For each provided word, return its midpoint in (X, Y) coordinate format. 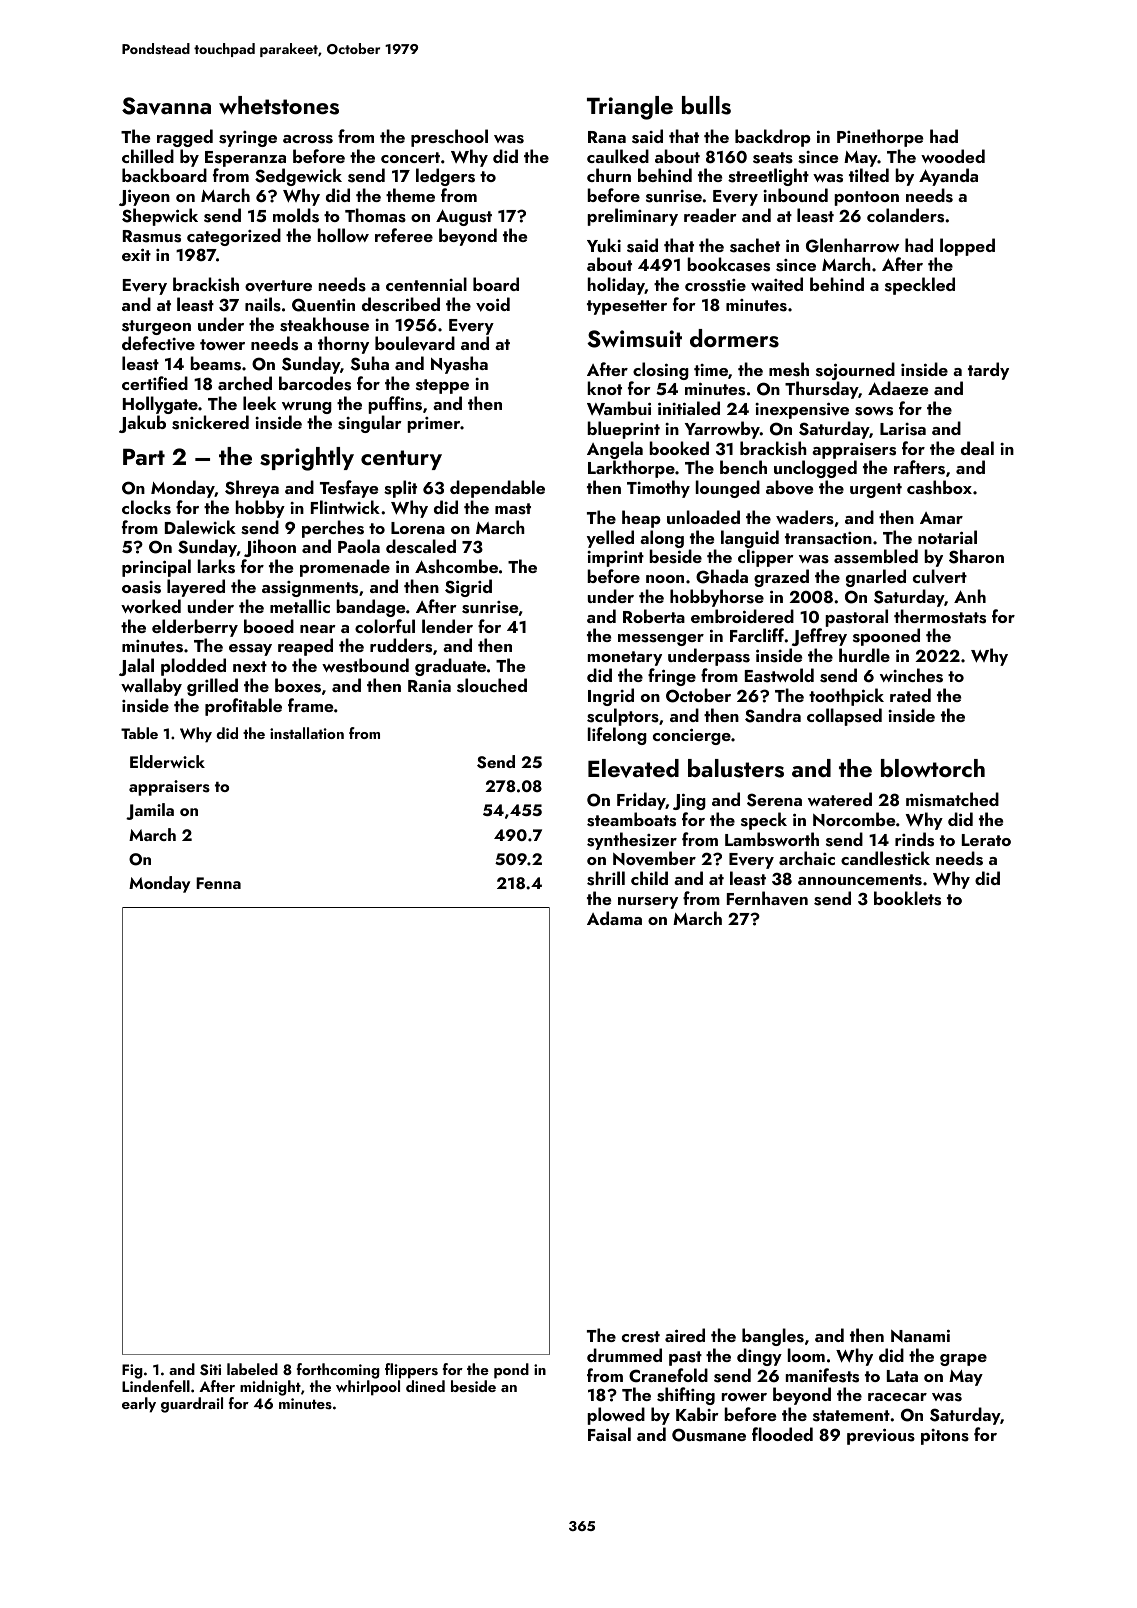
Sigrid (468, 588)
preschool (449, 138)
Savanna (166, 106)
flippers (411, 1371)
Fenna (218, 883)
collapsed (844, 717)
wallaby (151, 687)
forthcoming (338, 1371)
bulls (706, 105)
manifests (822, 1375)
